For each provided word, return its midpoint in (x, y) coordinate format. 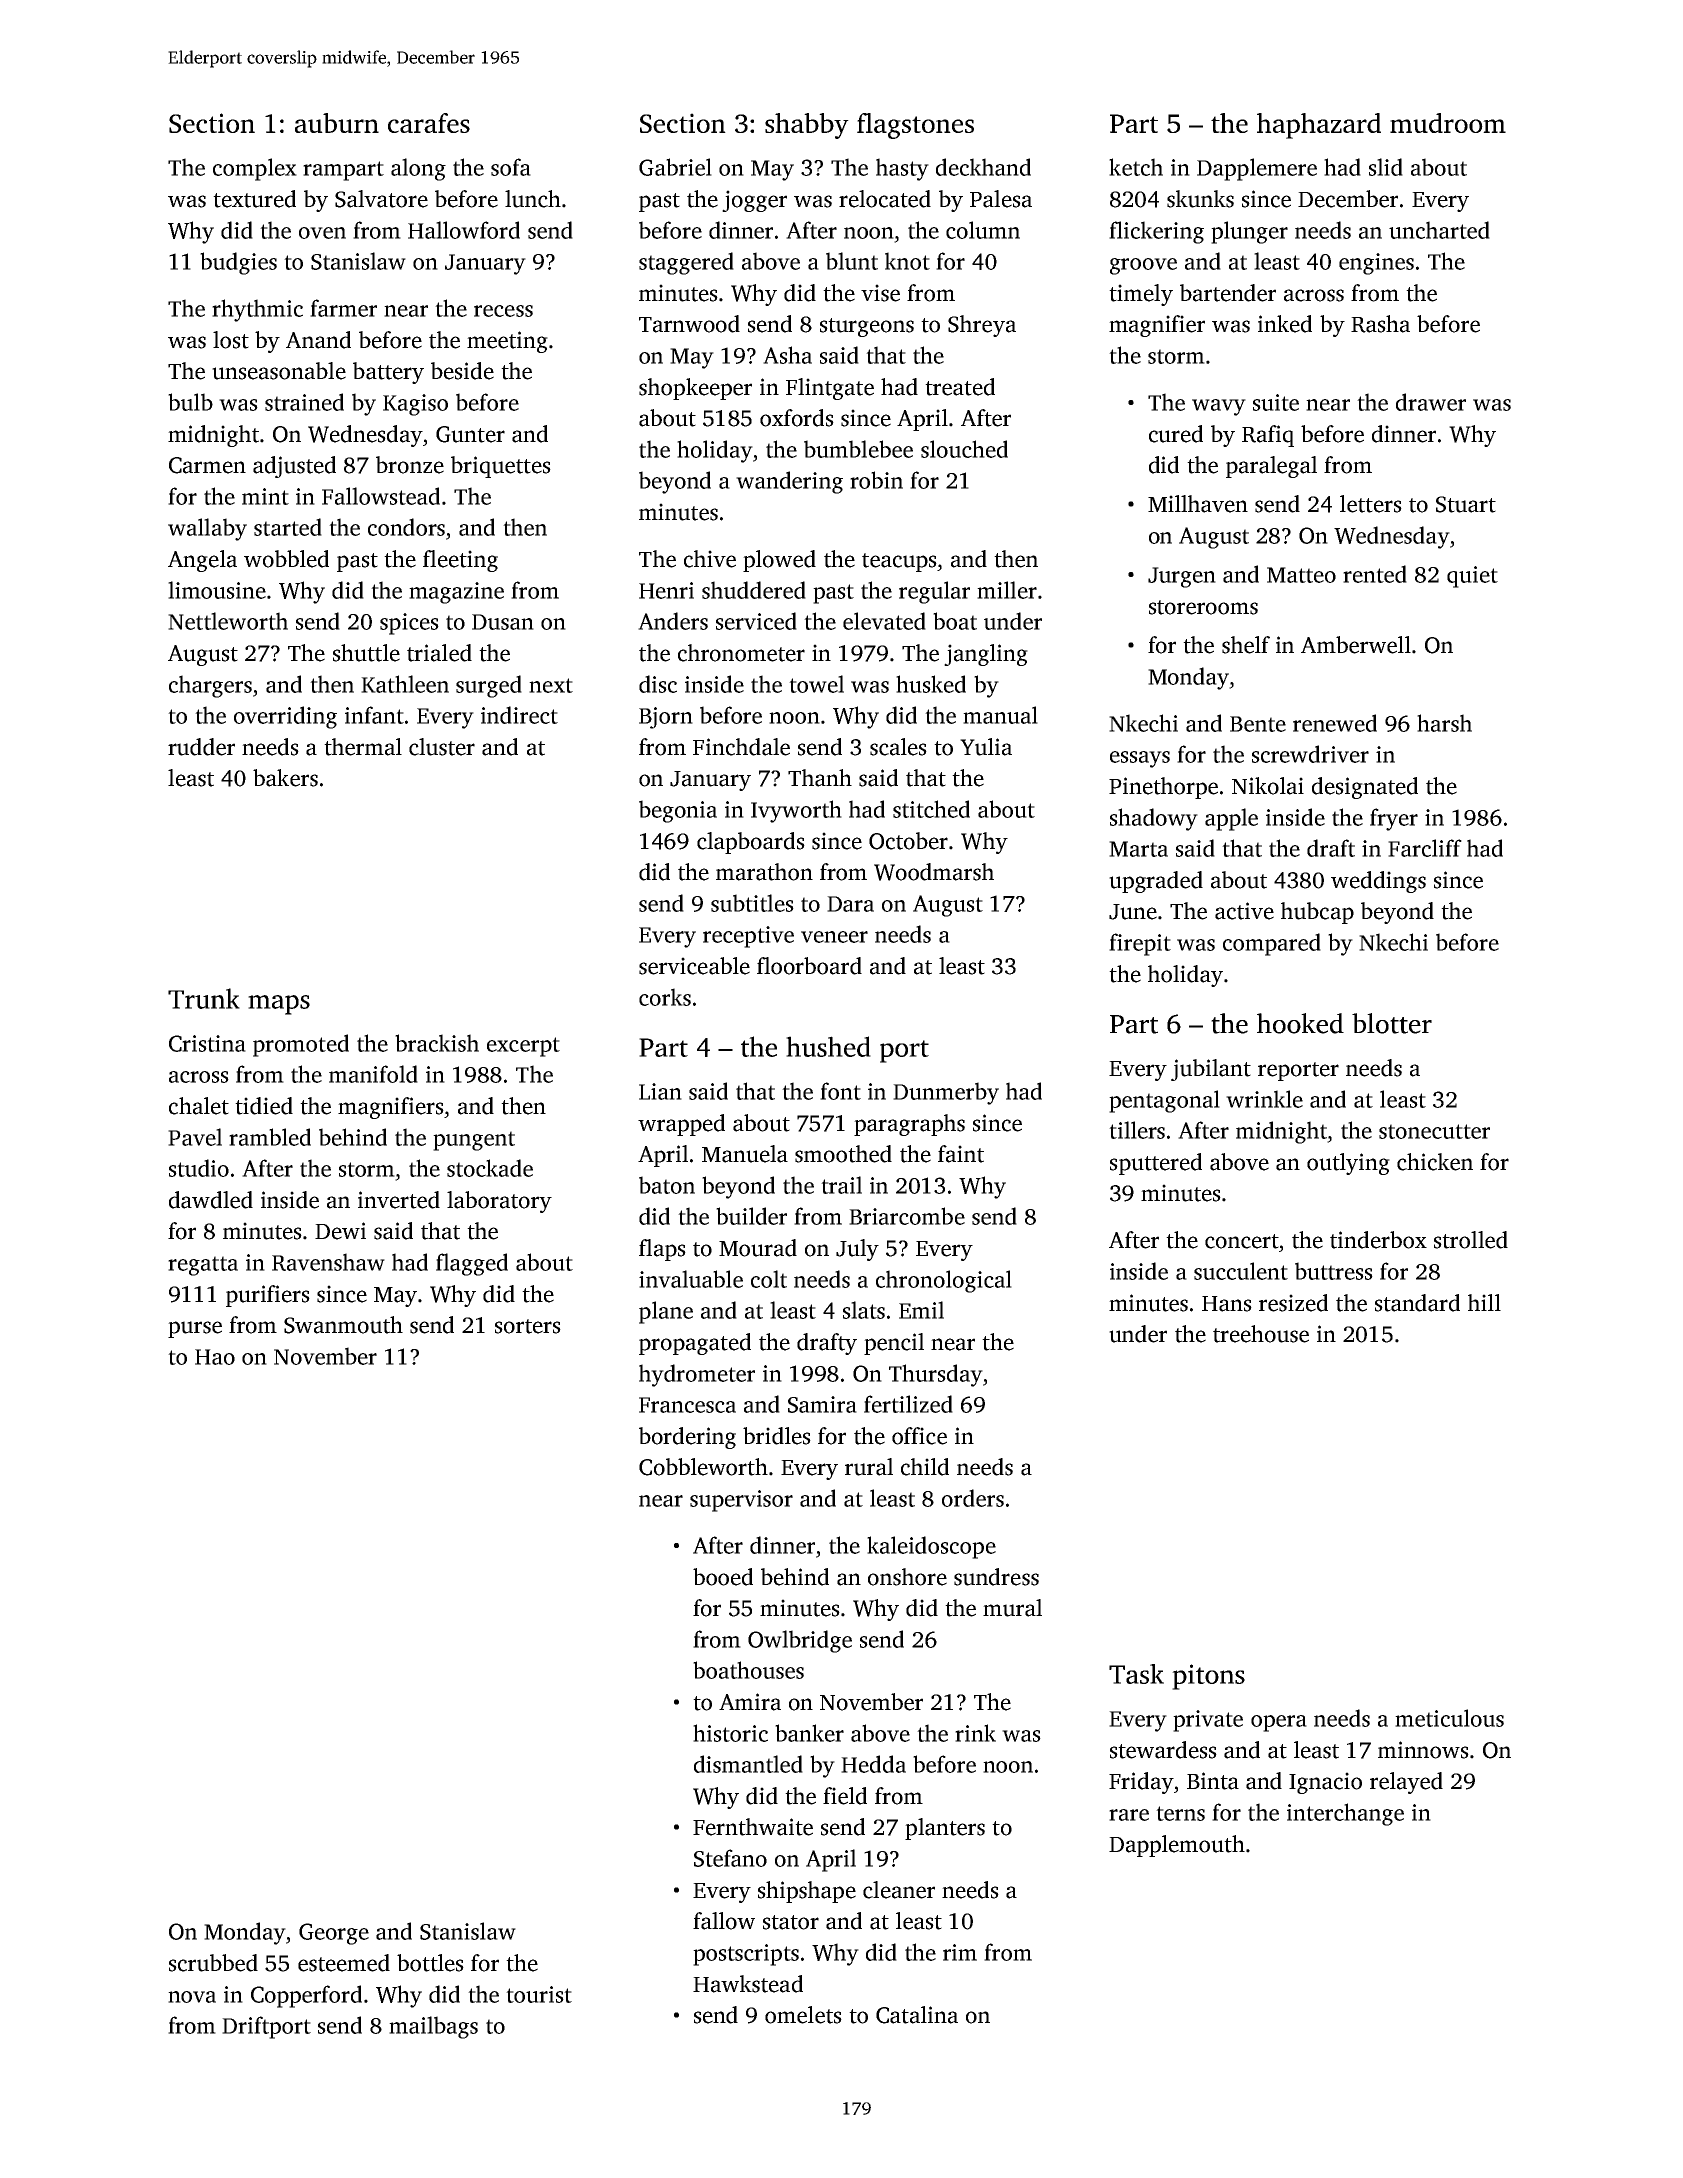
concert (1242, 1241)
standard (1417, 1303)
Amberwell (1356, 645)
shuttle (366, 653)
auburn (337, 123)
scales (898, 747)
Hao (215, 1357)
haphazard (1319, 126)
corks (665, 997)
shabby (807, 126)
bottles (430, 1963)
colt (769, 1279)
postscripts (746, 1955)
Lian (660, 1091)
